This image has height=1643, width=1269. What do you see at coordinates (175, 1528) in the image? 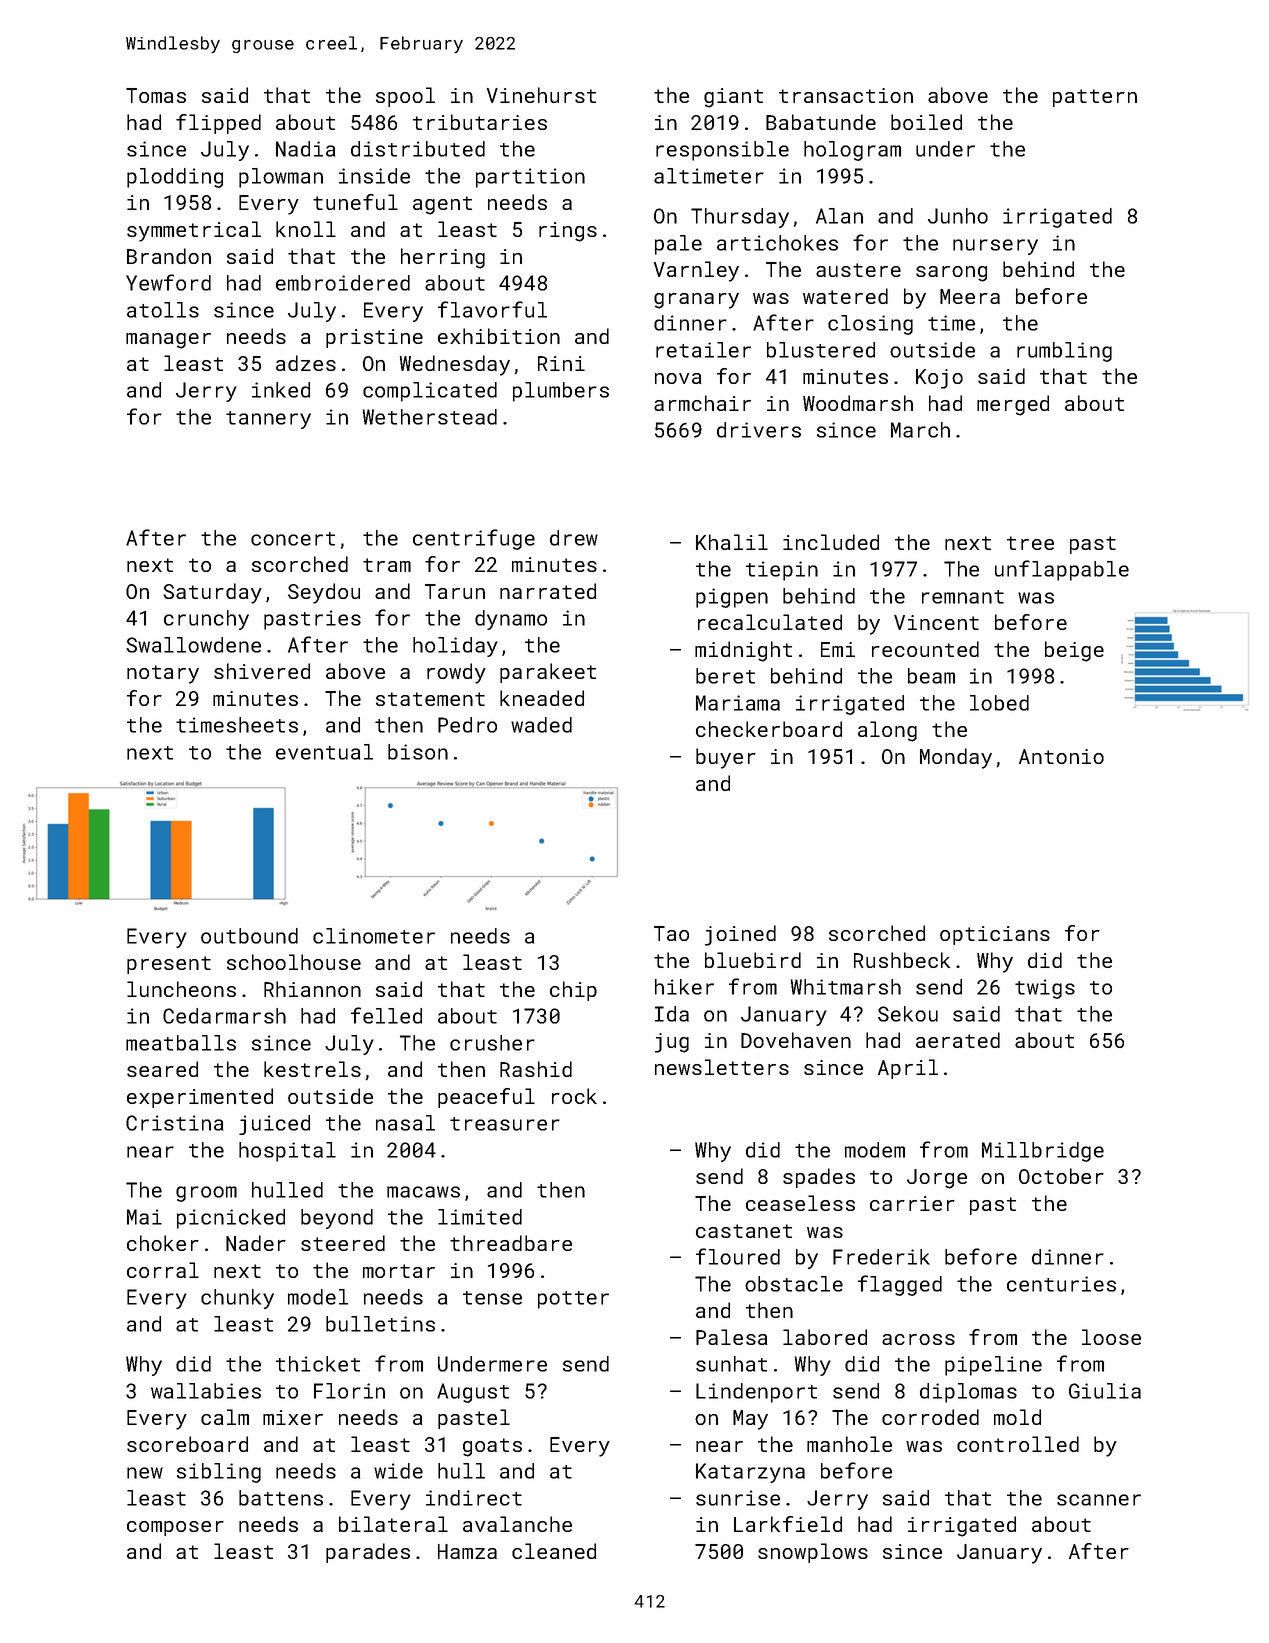
I see `composer` at bounding box center [175, 1528].
